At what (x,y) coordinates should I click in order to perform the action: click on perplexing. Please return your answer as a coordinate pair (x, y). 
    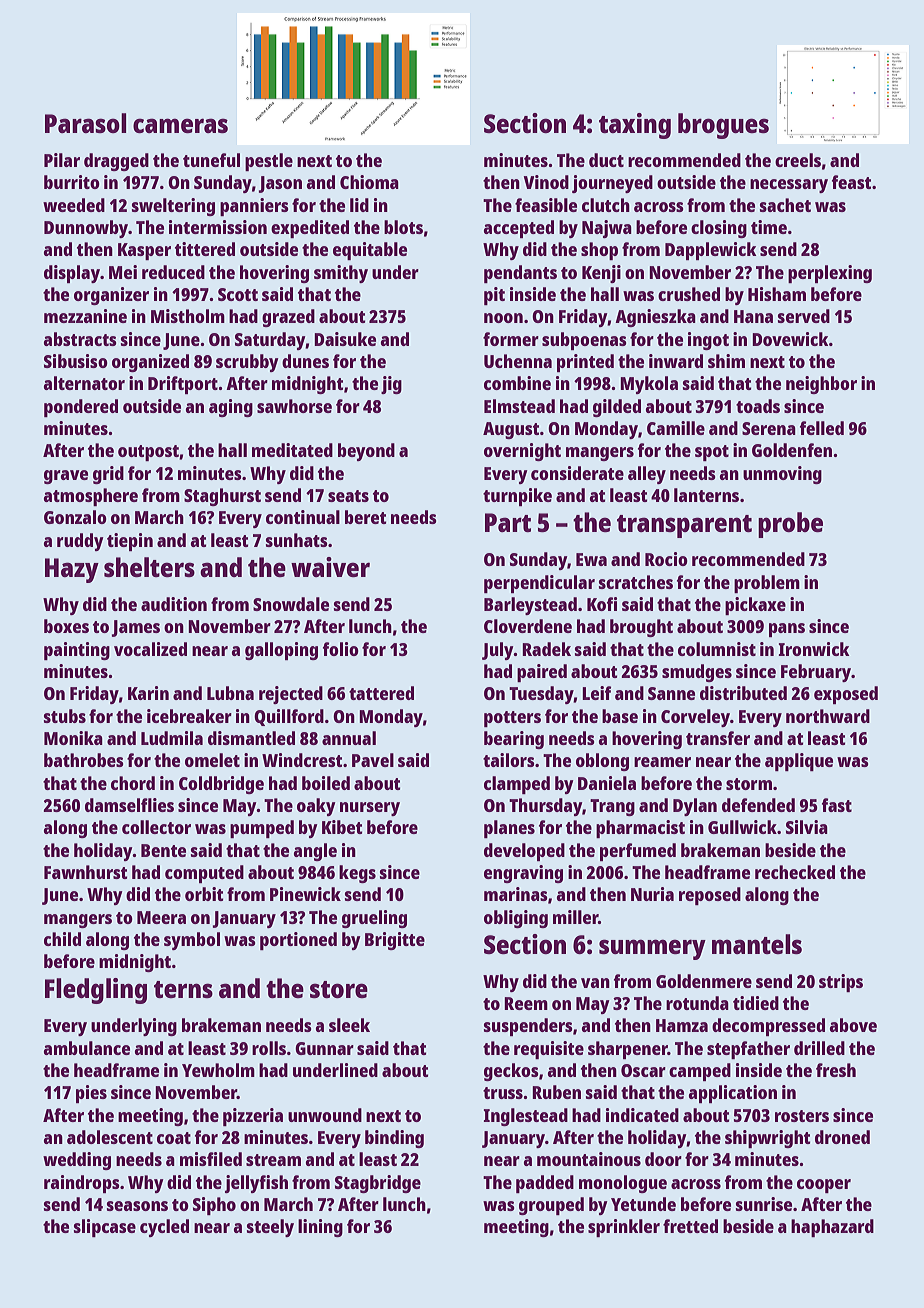
    Looking at the image, I should click on (830, 274).
